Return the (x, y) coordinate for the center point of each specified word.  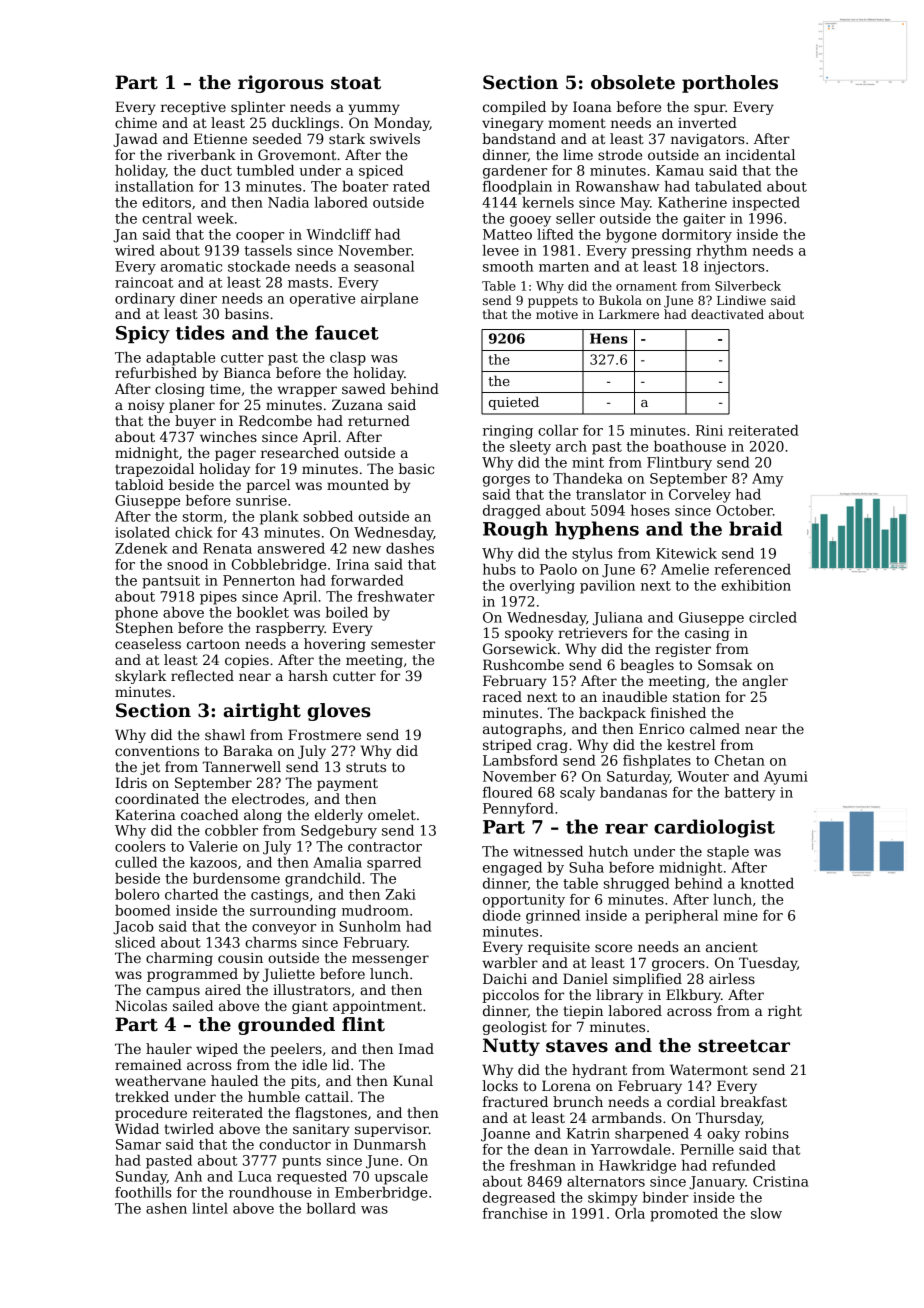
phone (136, 614)
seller (575, 218)
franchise (515, 1213)
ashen (166, 1208)
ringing (508, 432)
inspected (766, 204)
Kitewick (686, 553)
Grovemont (297, 154)
